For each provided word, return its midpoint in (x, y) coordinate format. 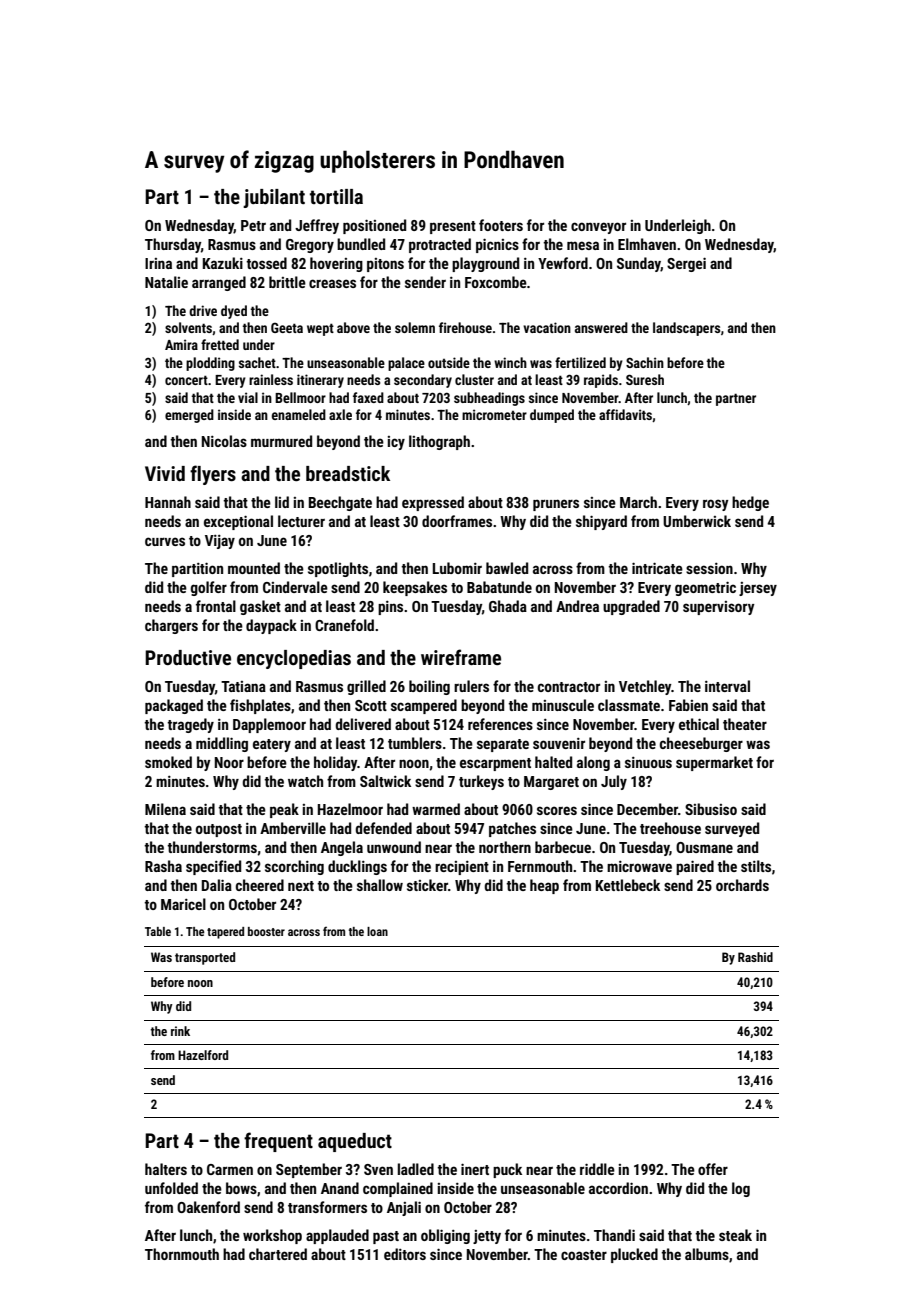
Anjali (404, 1208)
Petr (253, 225)
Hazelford (203, 1055)
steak (735, 1235)
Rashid (755, 957)
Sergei (686, 264)
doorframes (457, 521)
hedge (750, 503)
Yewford (563, 263)
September (309, 1170)
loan (377, 931)
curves (165, 541)
